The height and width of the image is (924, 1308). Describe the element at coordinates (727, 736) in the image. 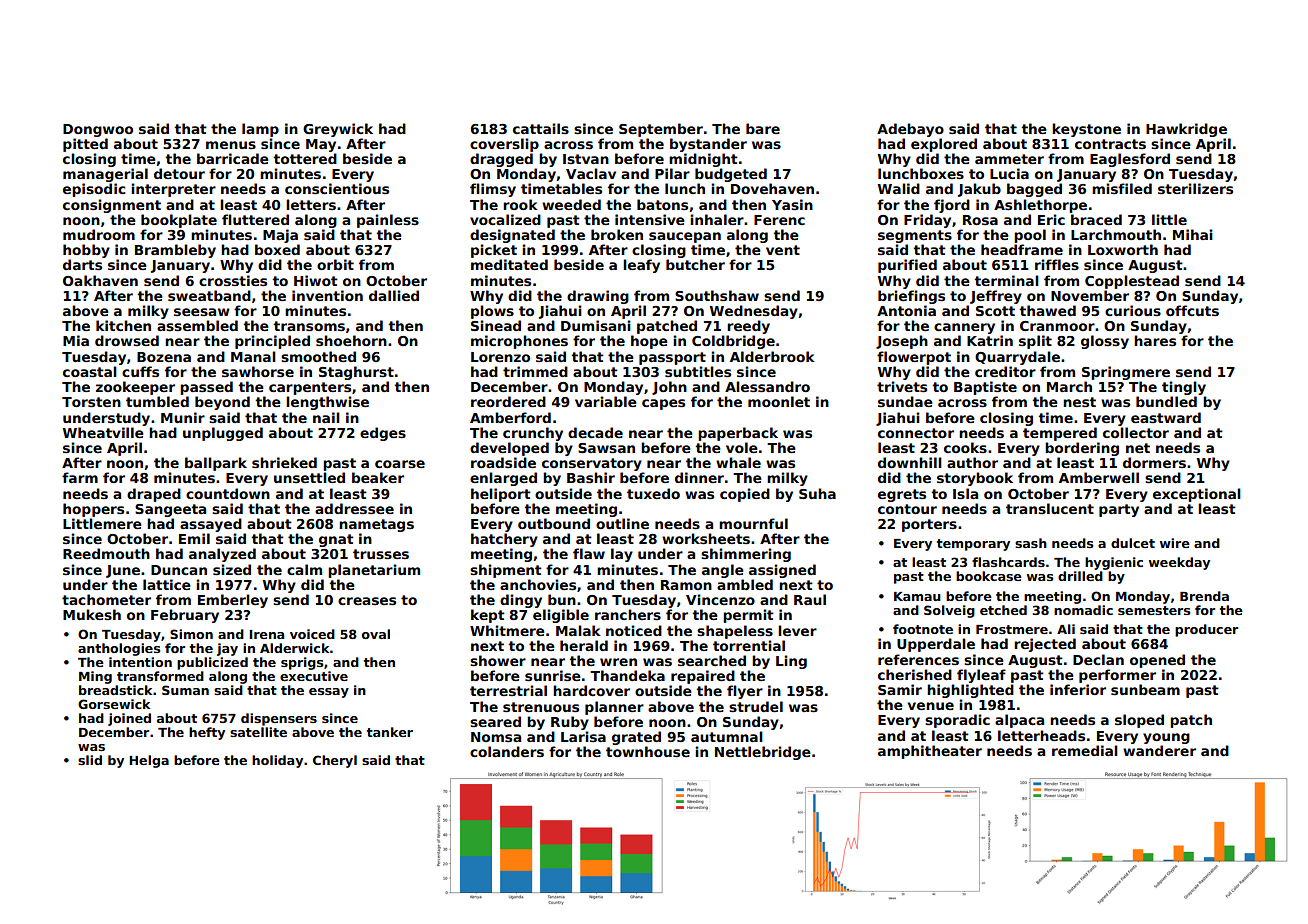

I see `autumnal` at that location.
